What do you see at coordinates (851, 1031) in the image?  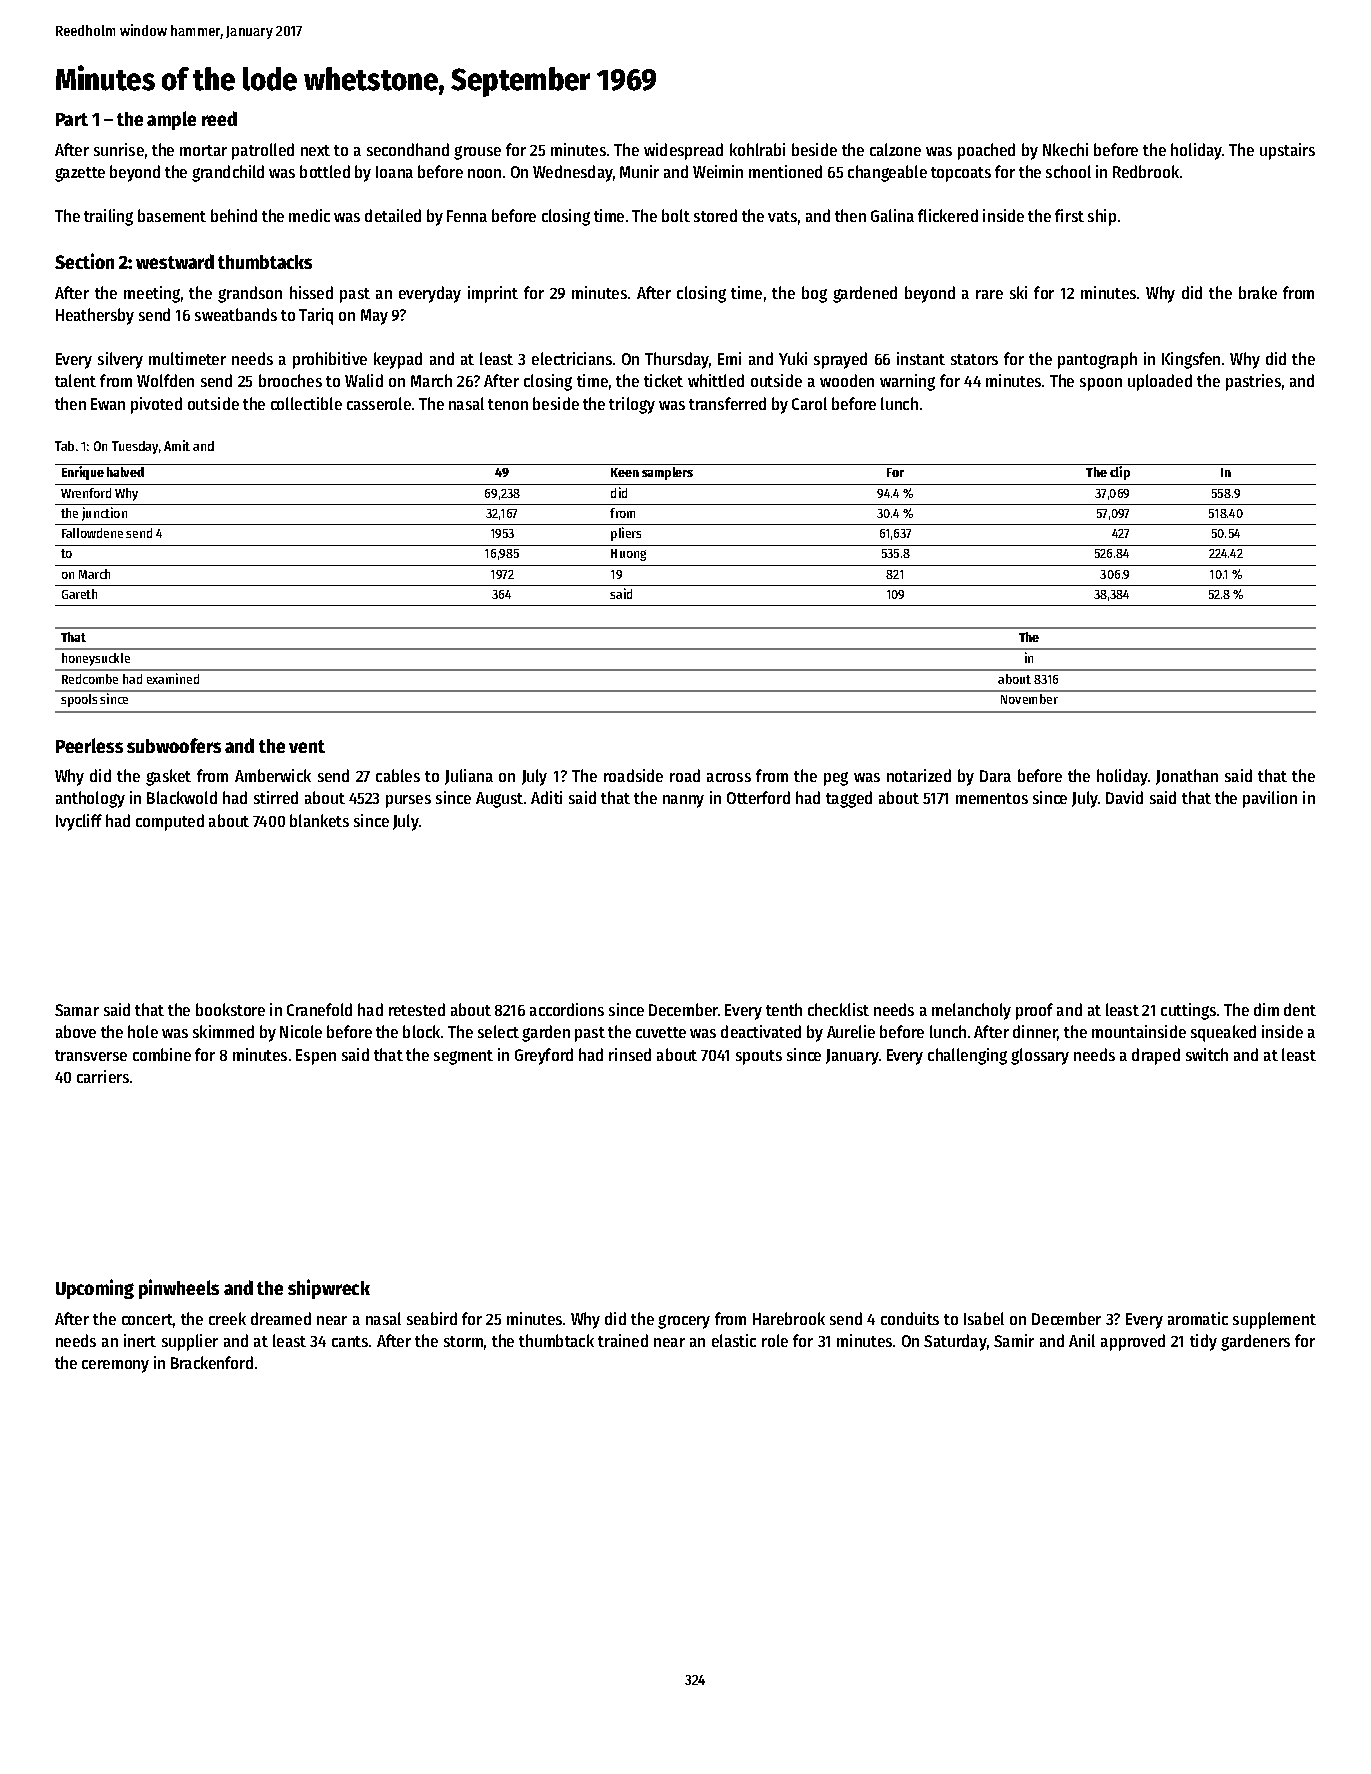 I see `Aurelie` at bounding box center [851, 1031].
